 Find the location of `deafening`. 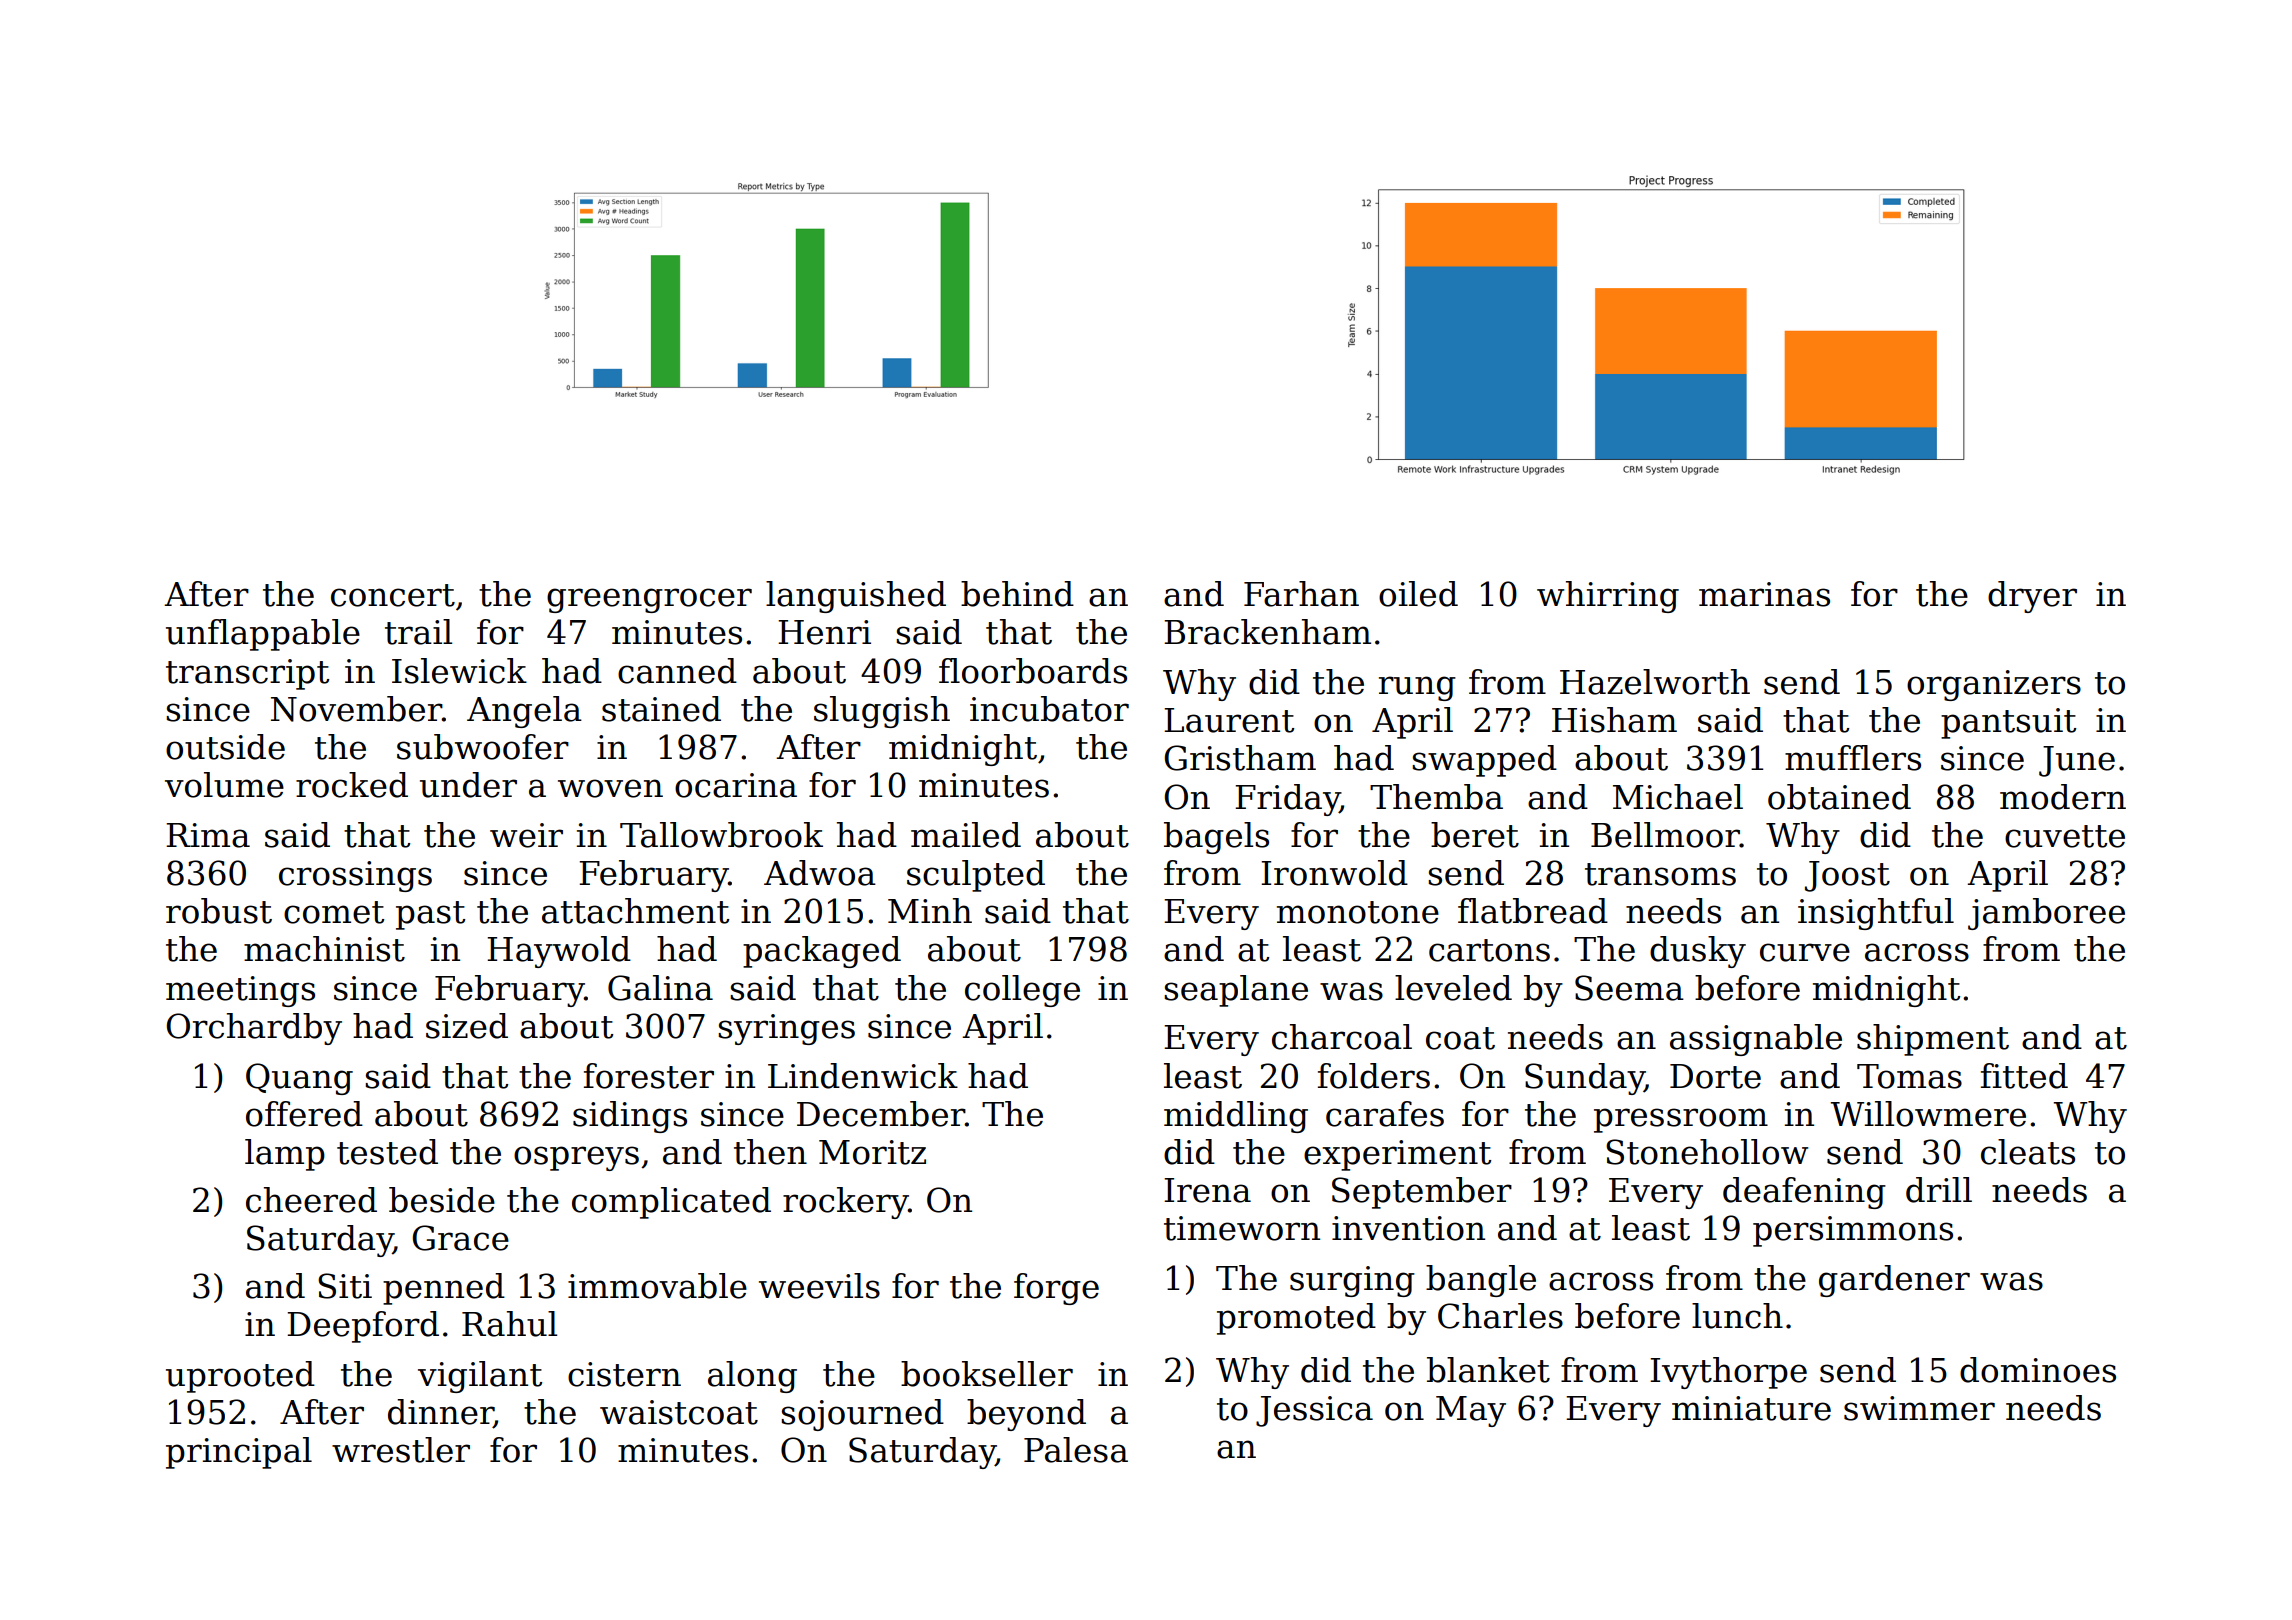

deafening is located at coordinates (1804, 1193).
